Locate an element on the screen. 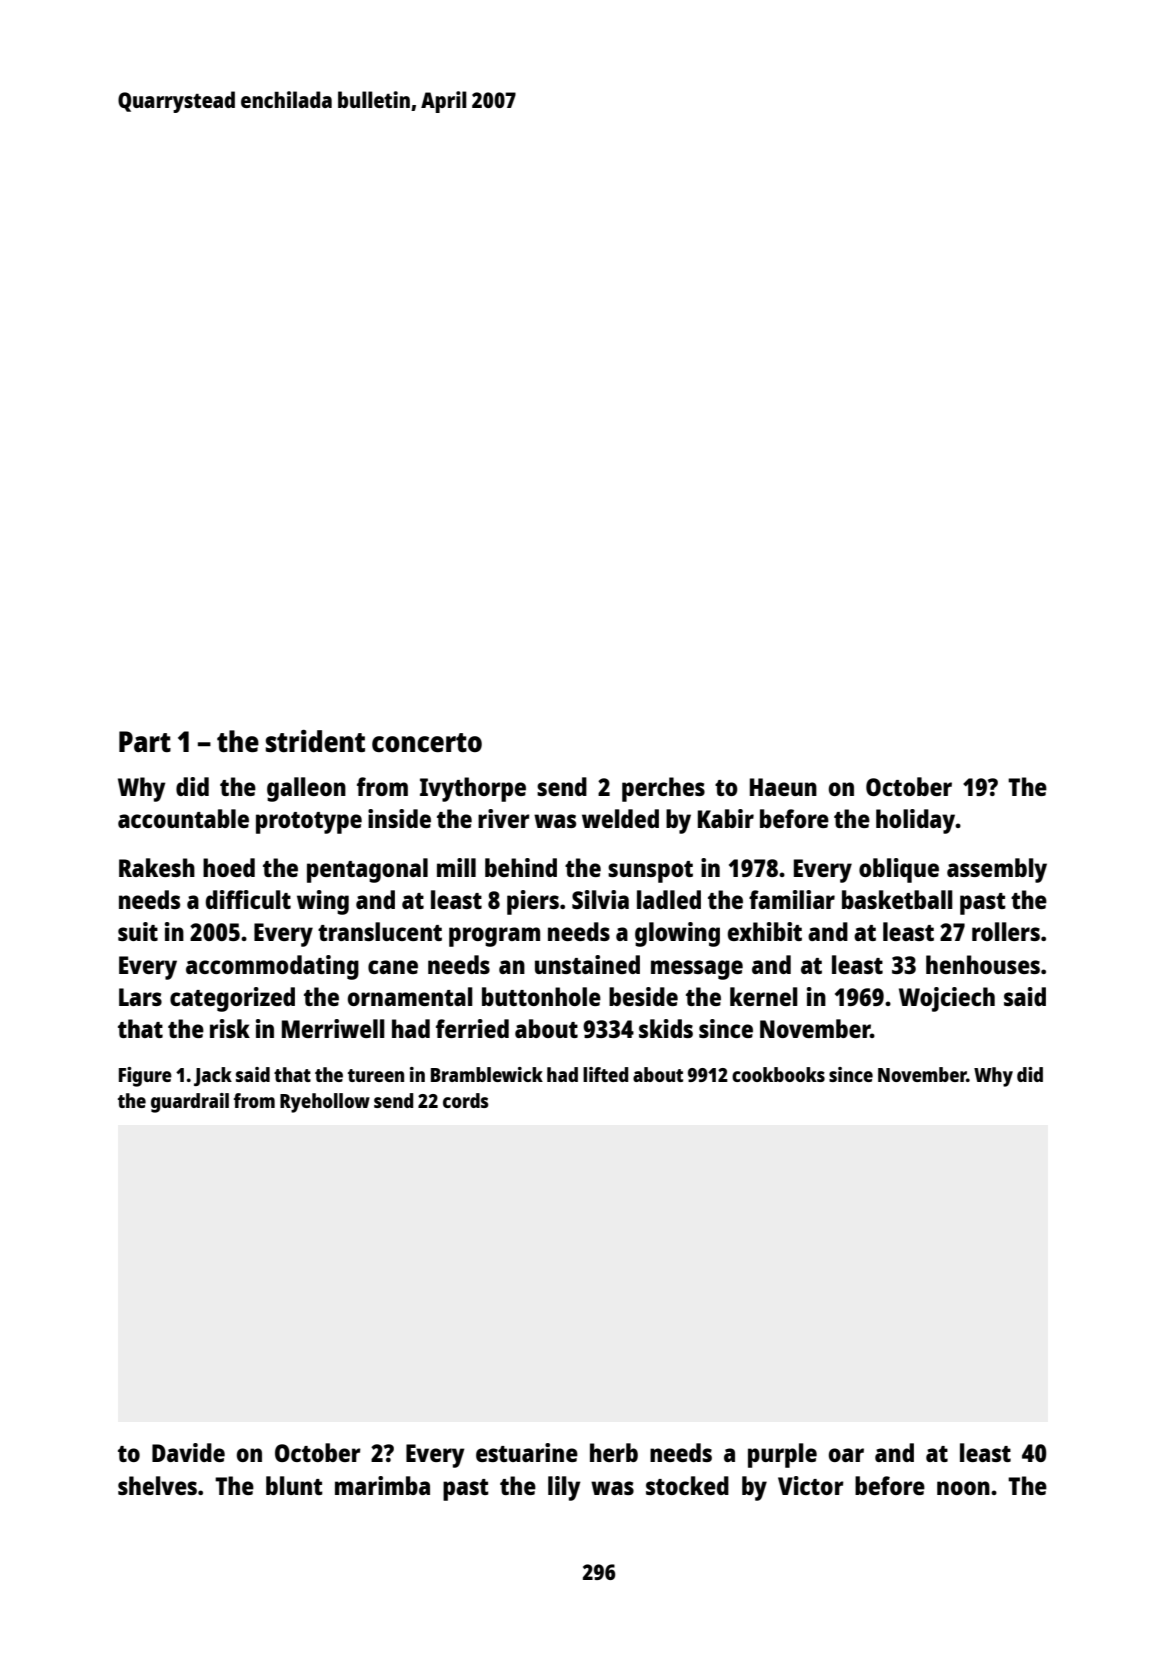 The image size is (1165, 1654). kernel is located at coordinates (764, 996).
